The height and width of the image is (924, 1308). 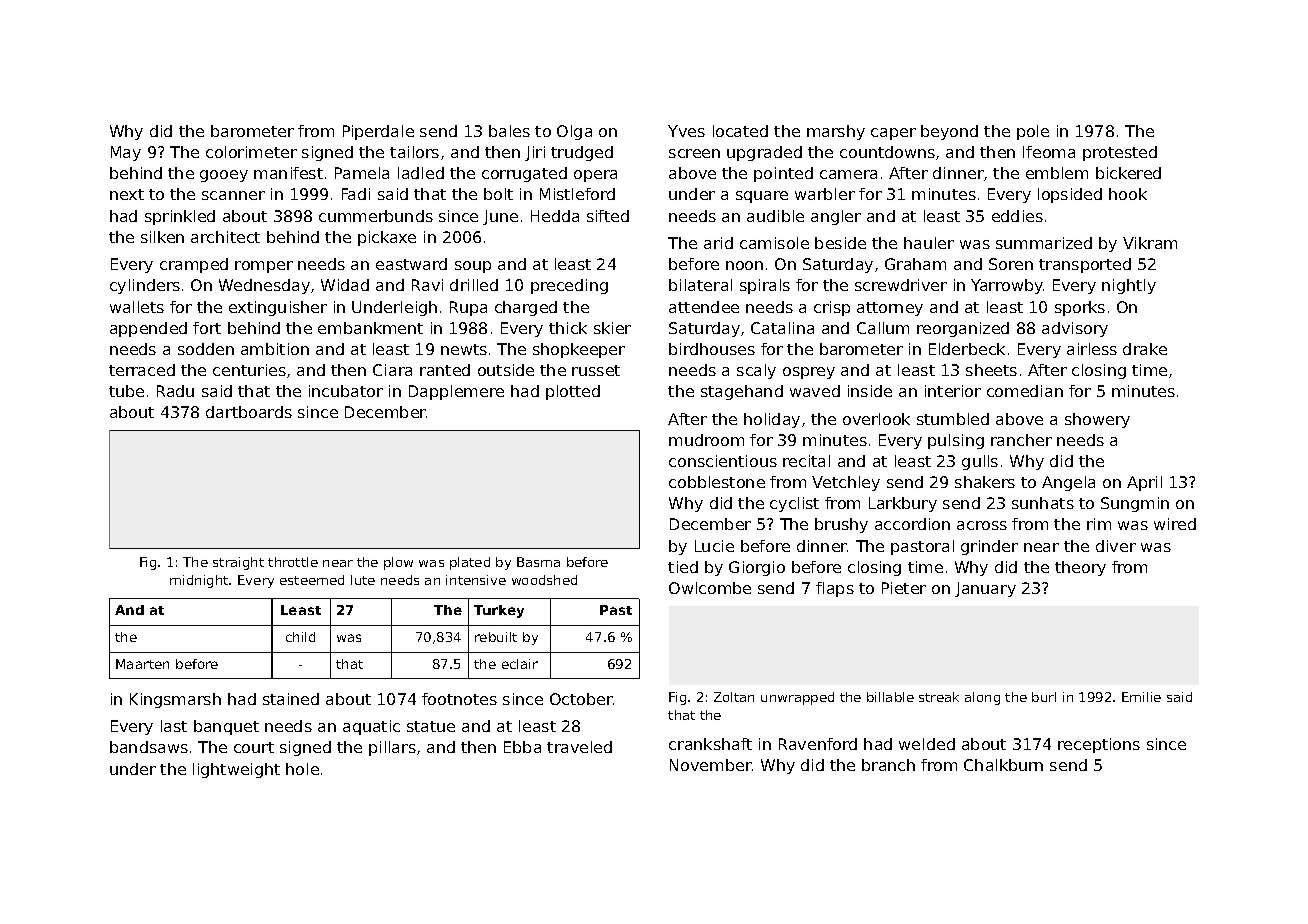 What do you see at coordinates (608, 216) in the image?
I see `sifted` at bounding box center [608, 216].
